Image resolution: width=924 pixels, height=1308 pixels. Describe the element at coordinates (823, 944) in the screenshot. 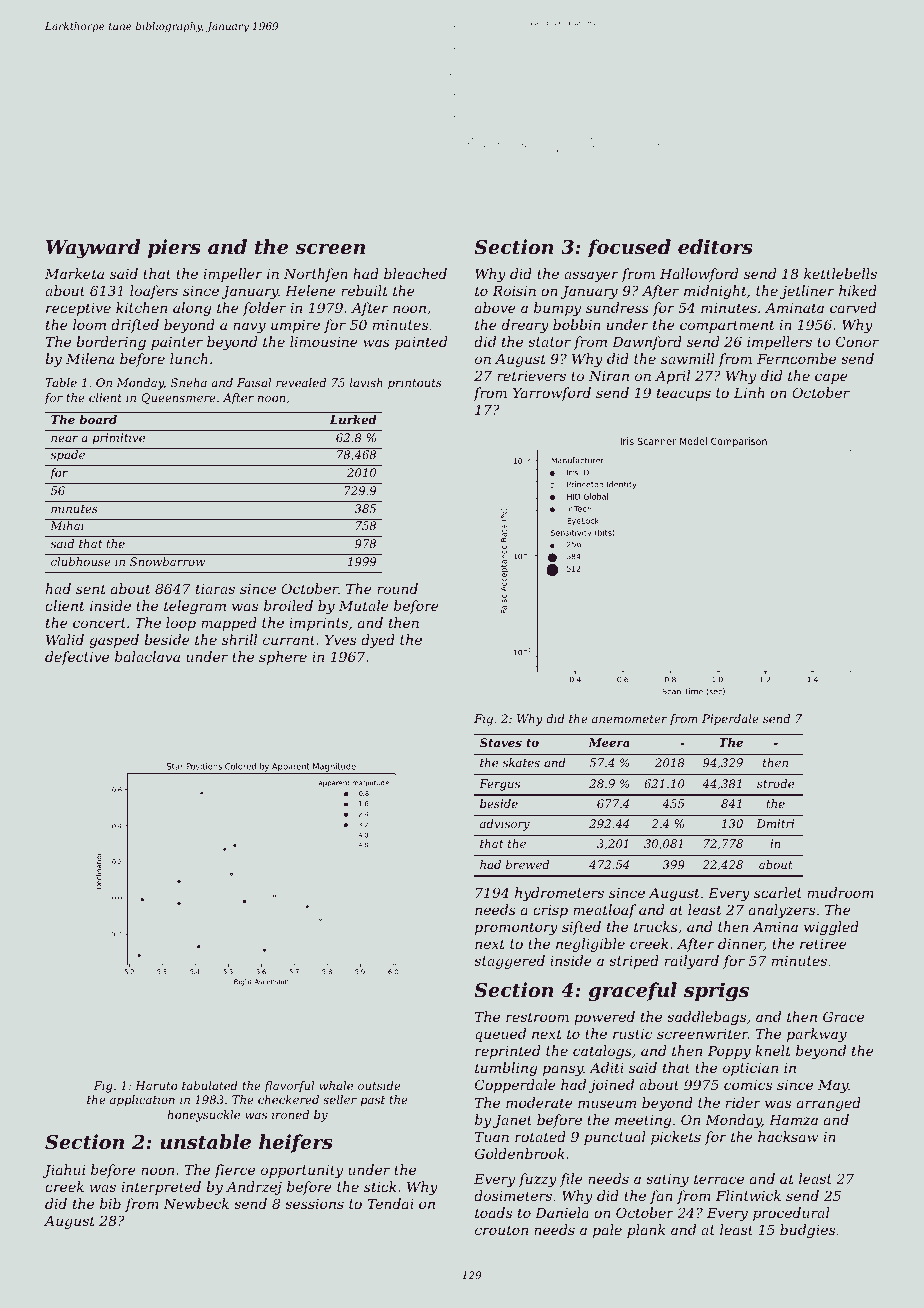

I see `retiree` at that location.
